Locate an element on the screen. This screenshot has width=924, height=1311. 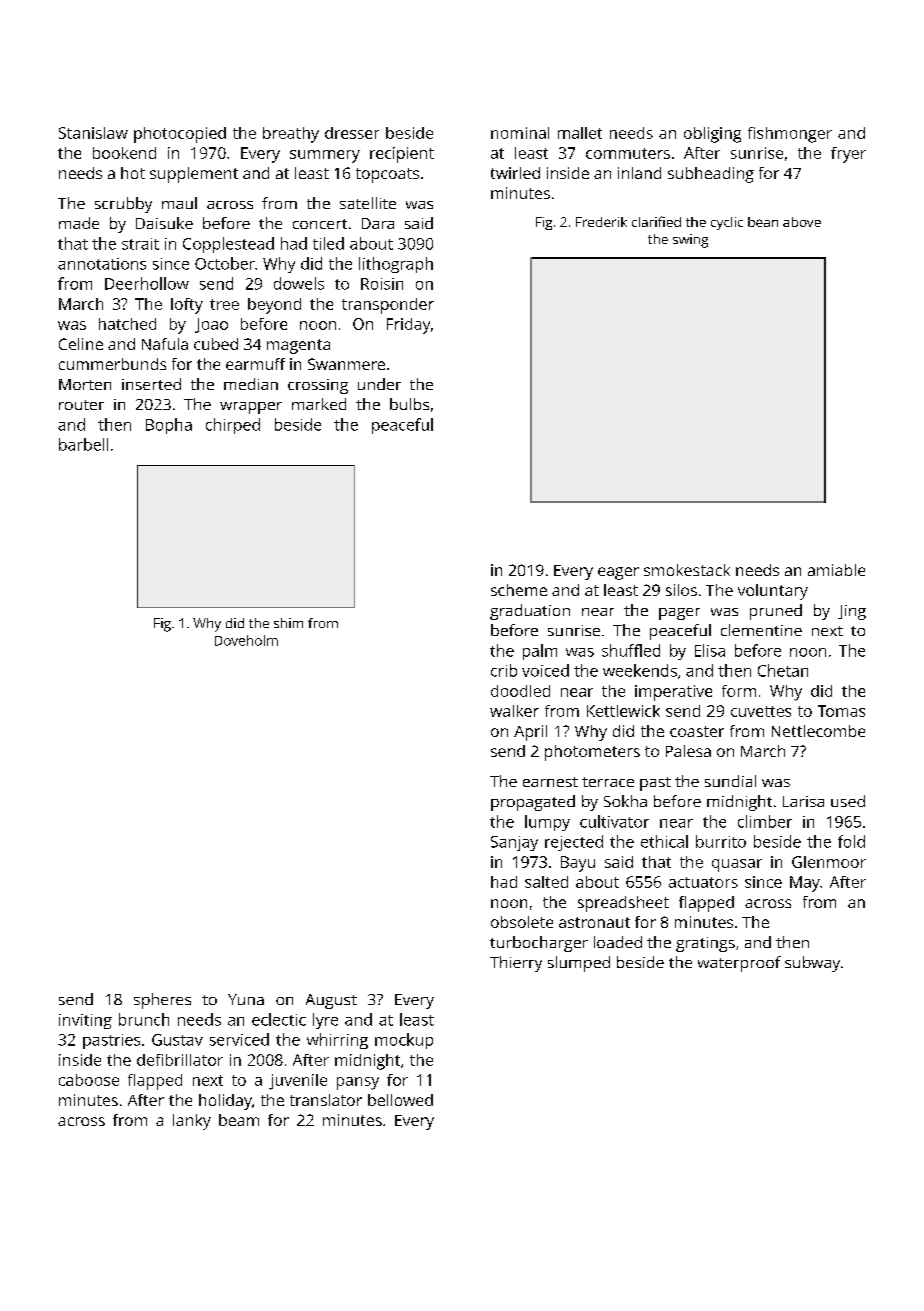
graduation is located at coordinates (530, 612).
